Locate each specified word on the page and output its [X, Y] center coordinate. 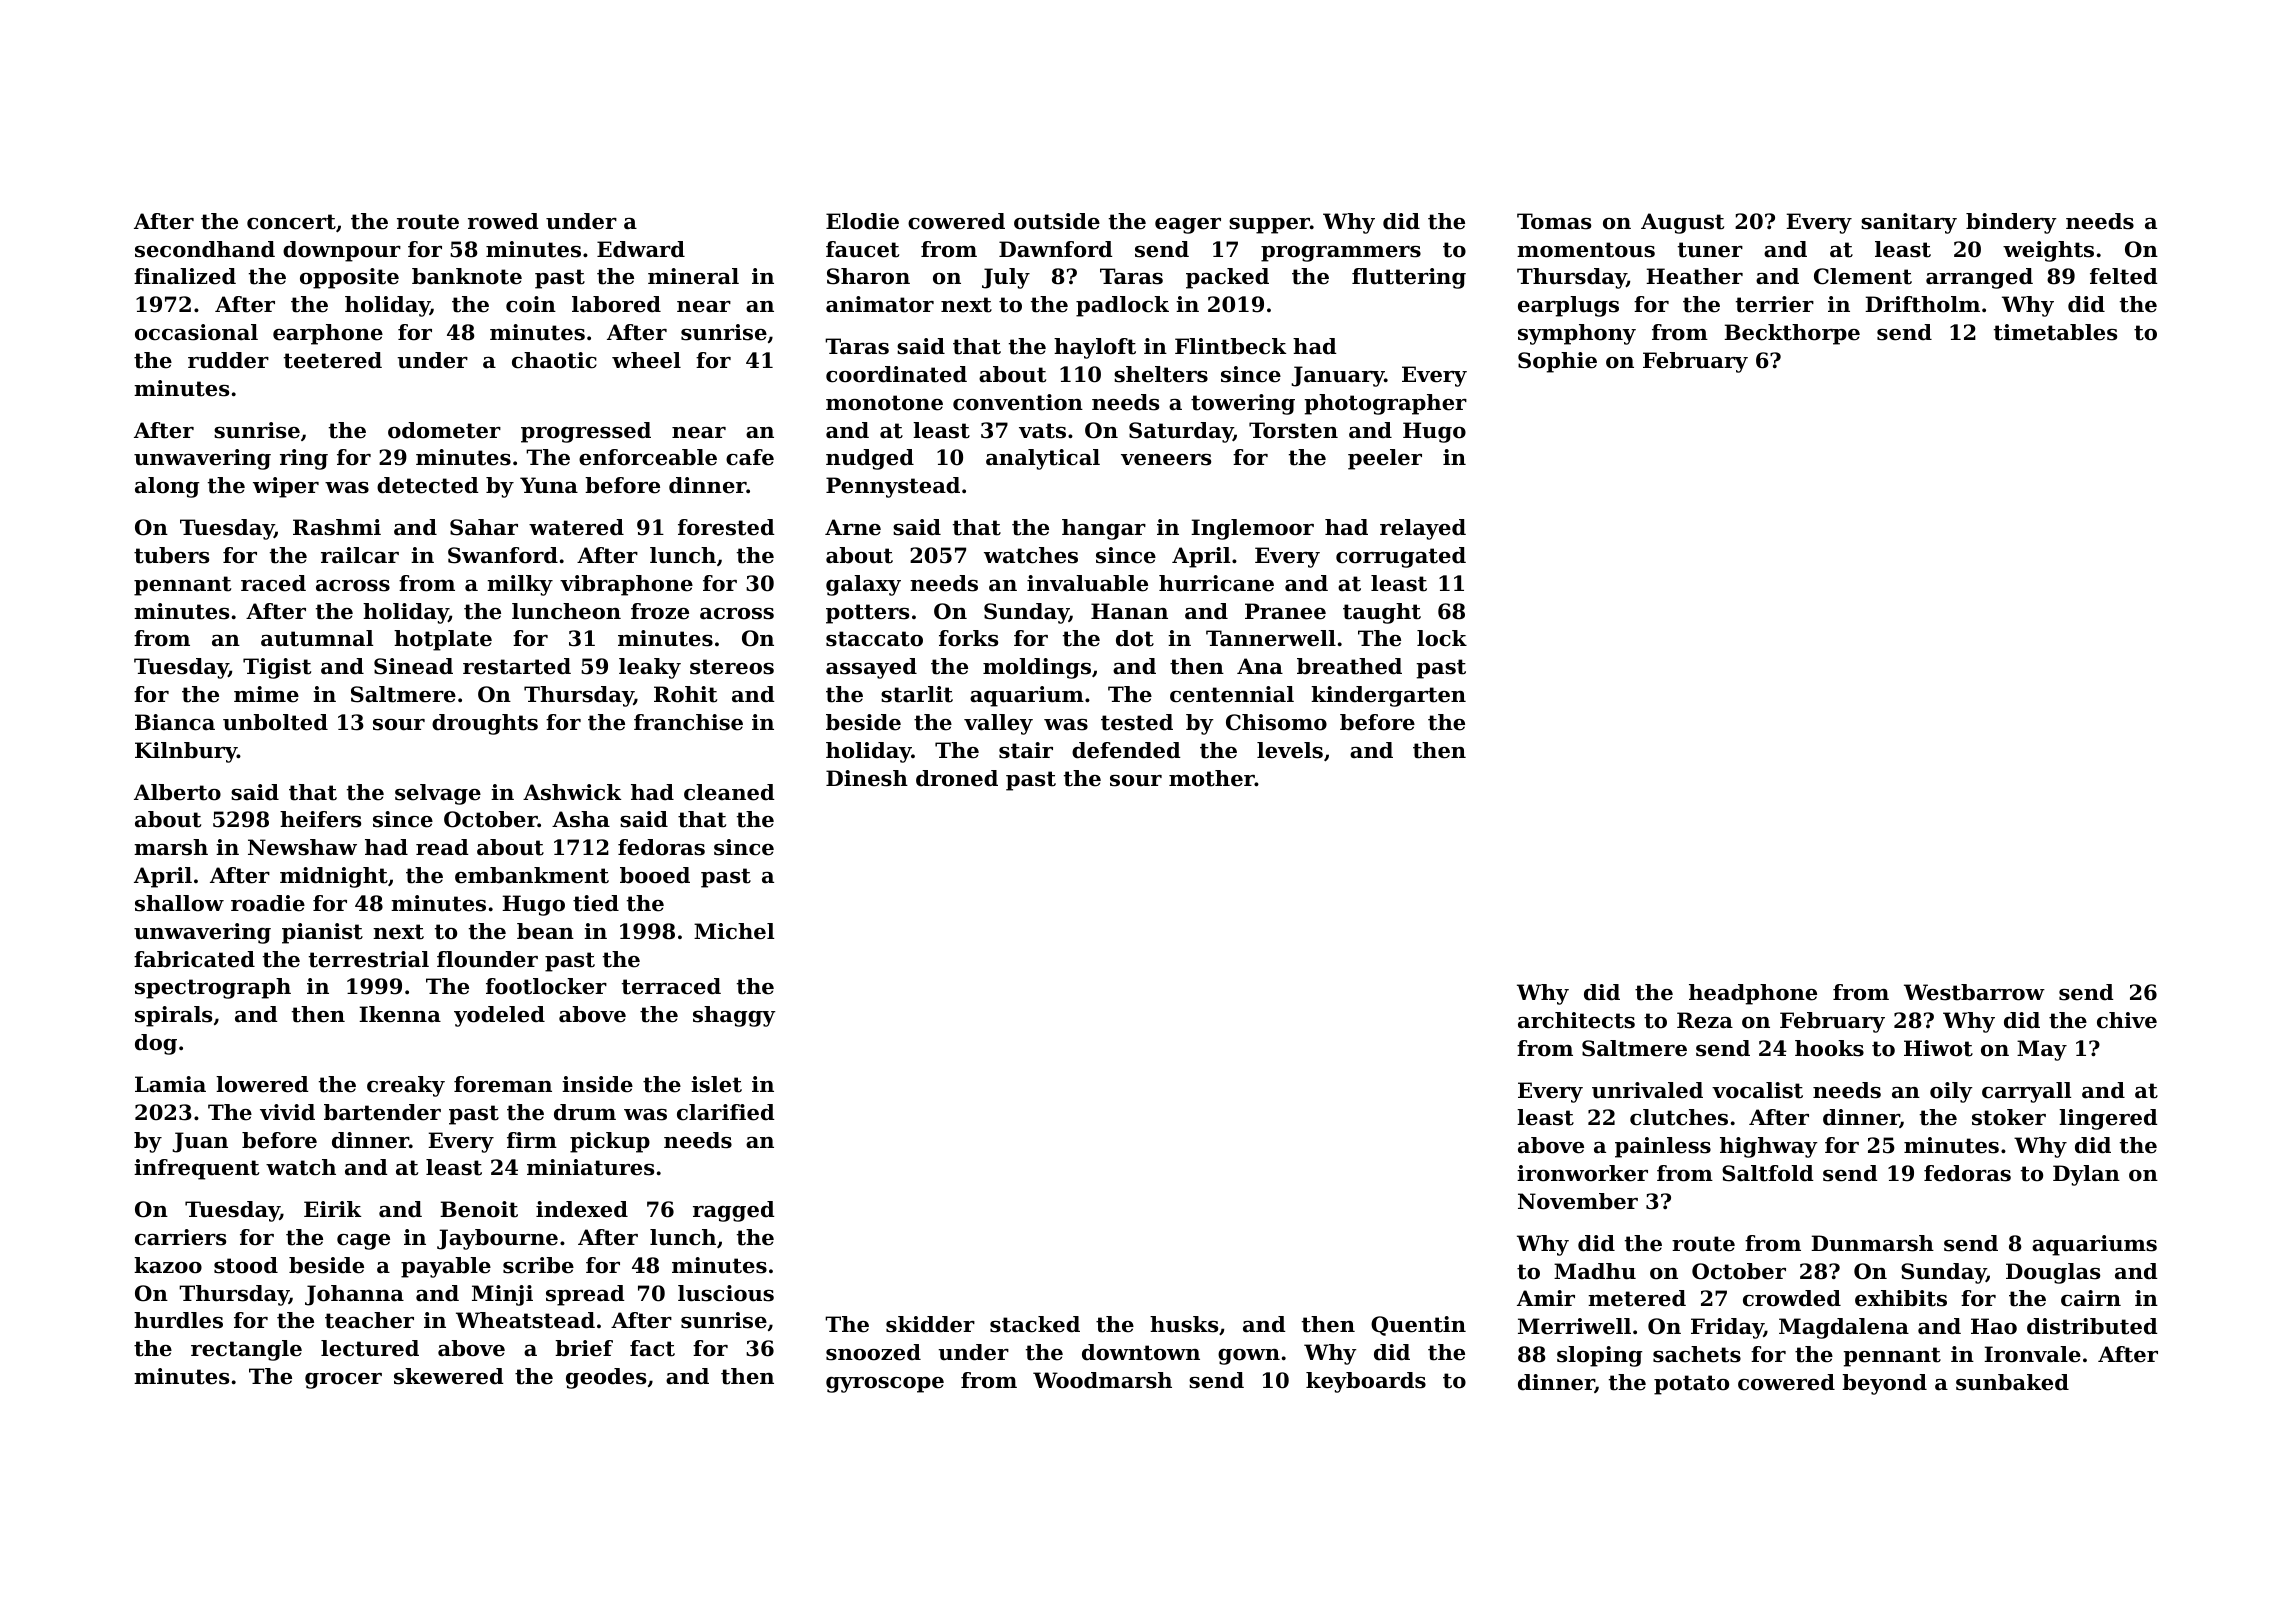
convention [1018, 402]
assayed [871, 668]
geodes [606, 1378]
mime [266, 694]
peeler [1385, 459]
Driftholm [1922, 304]
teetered [333, 360]
